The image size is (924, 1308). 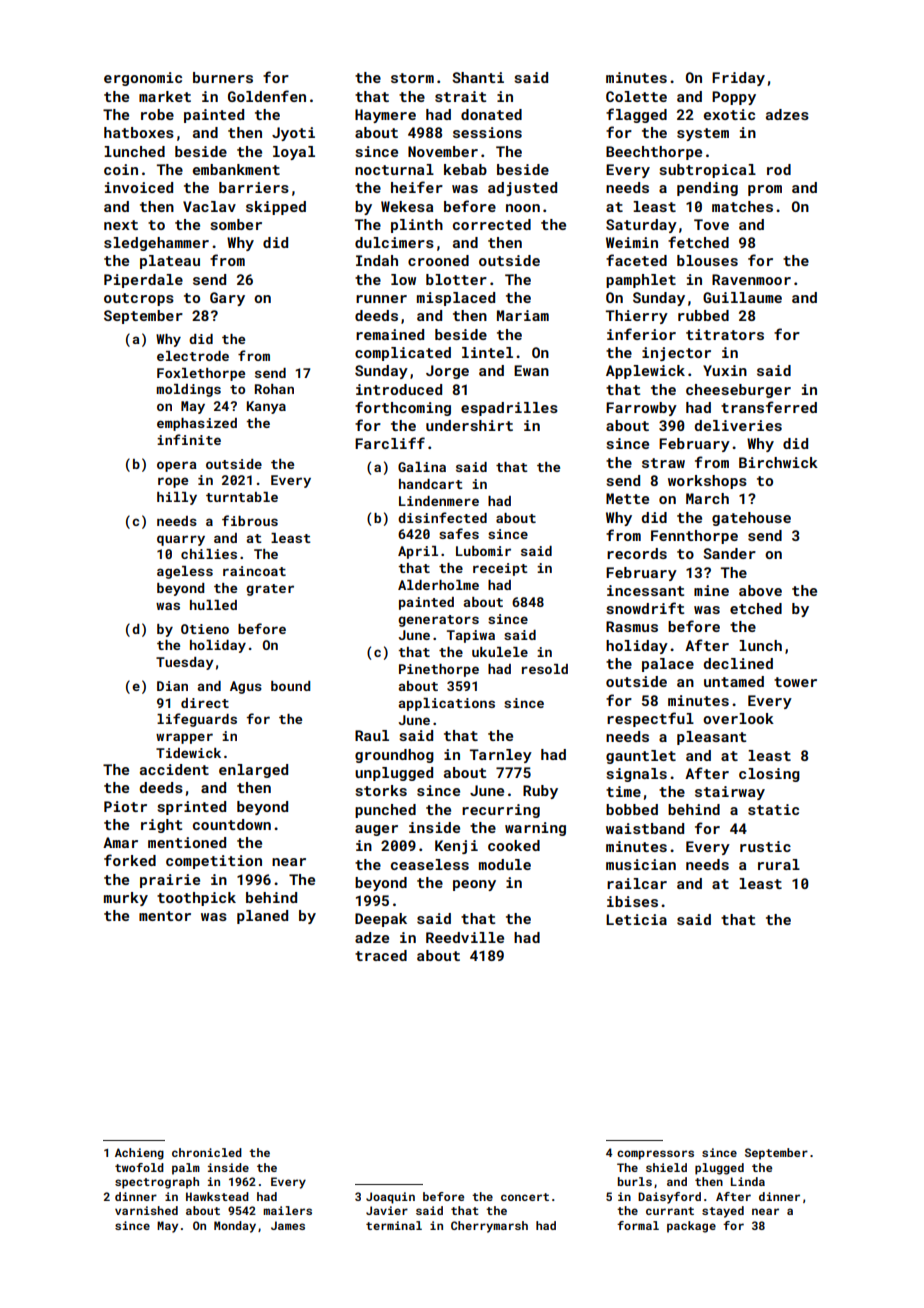 I want to click on burners, so click(x=223, y=77).
